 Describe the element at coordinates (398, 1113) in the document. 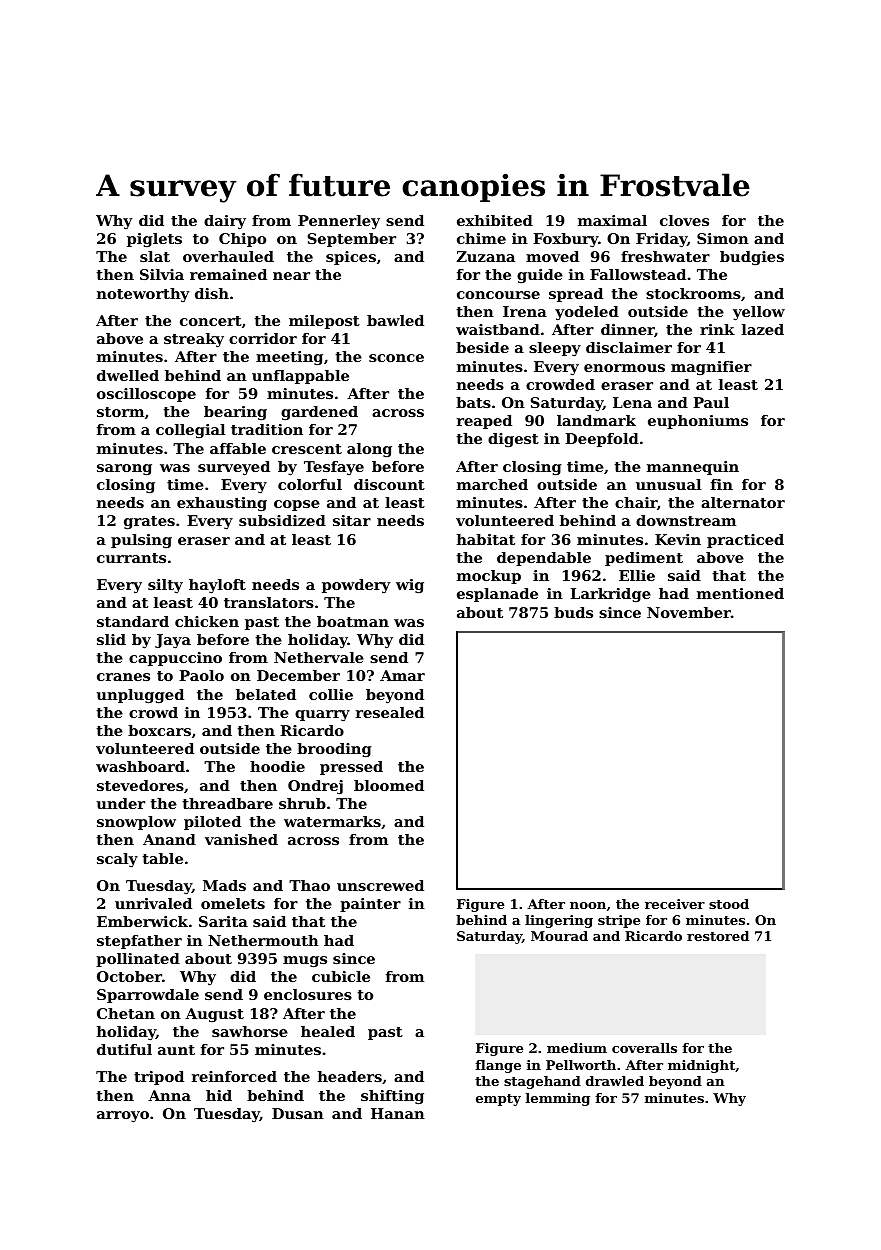

I see `Hanan` at that location.
